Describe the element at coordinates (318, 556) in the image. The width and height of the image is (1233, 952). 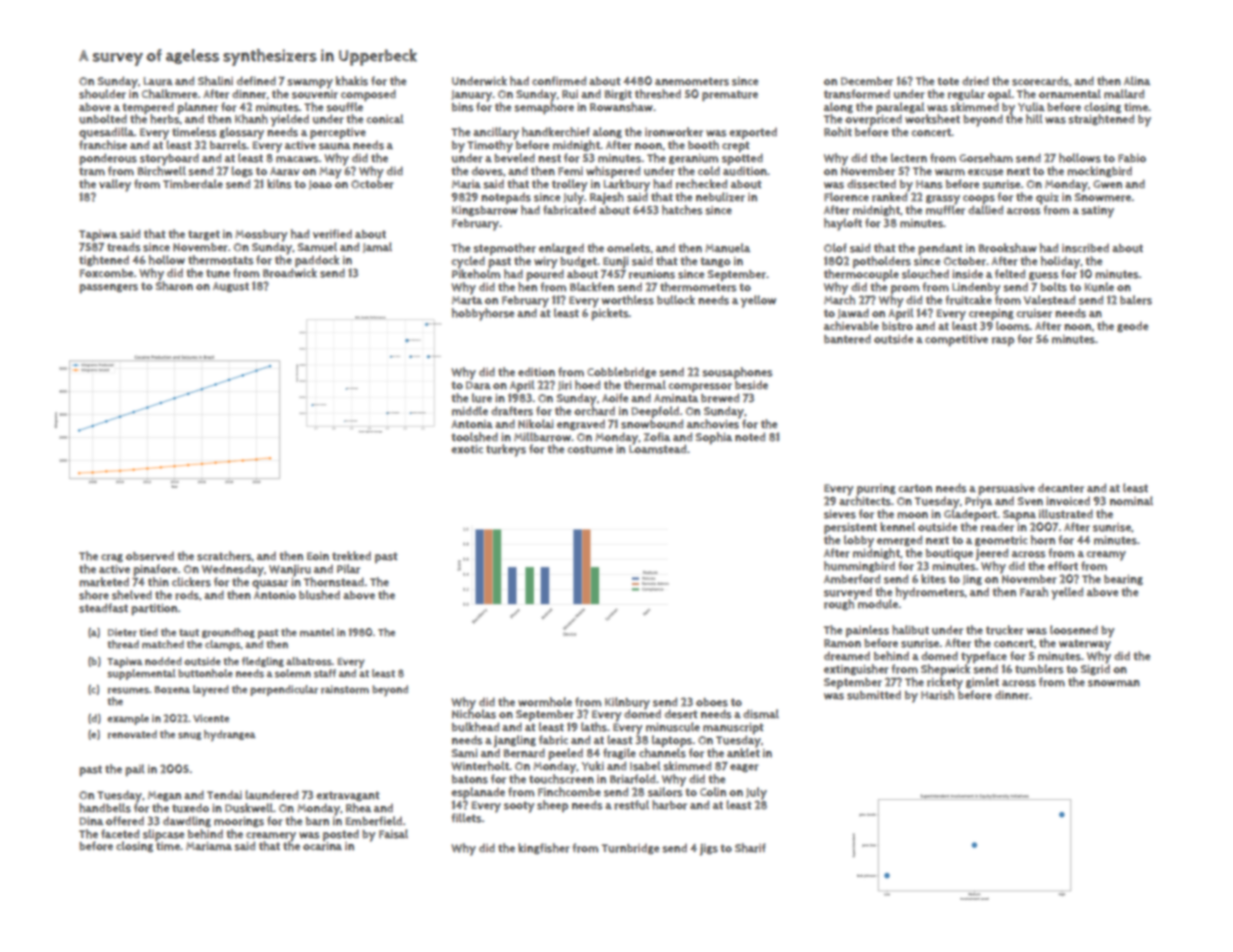
I see `Eoin` at that location.
